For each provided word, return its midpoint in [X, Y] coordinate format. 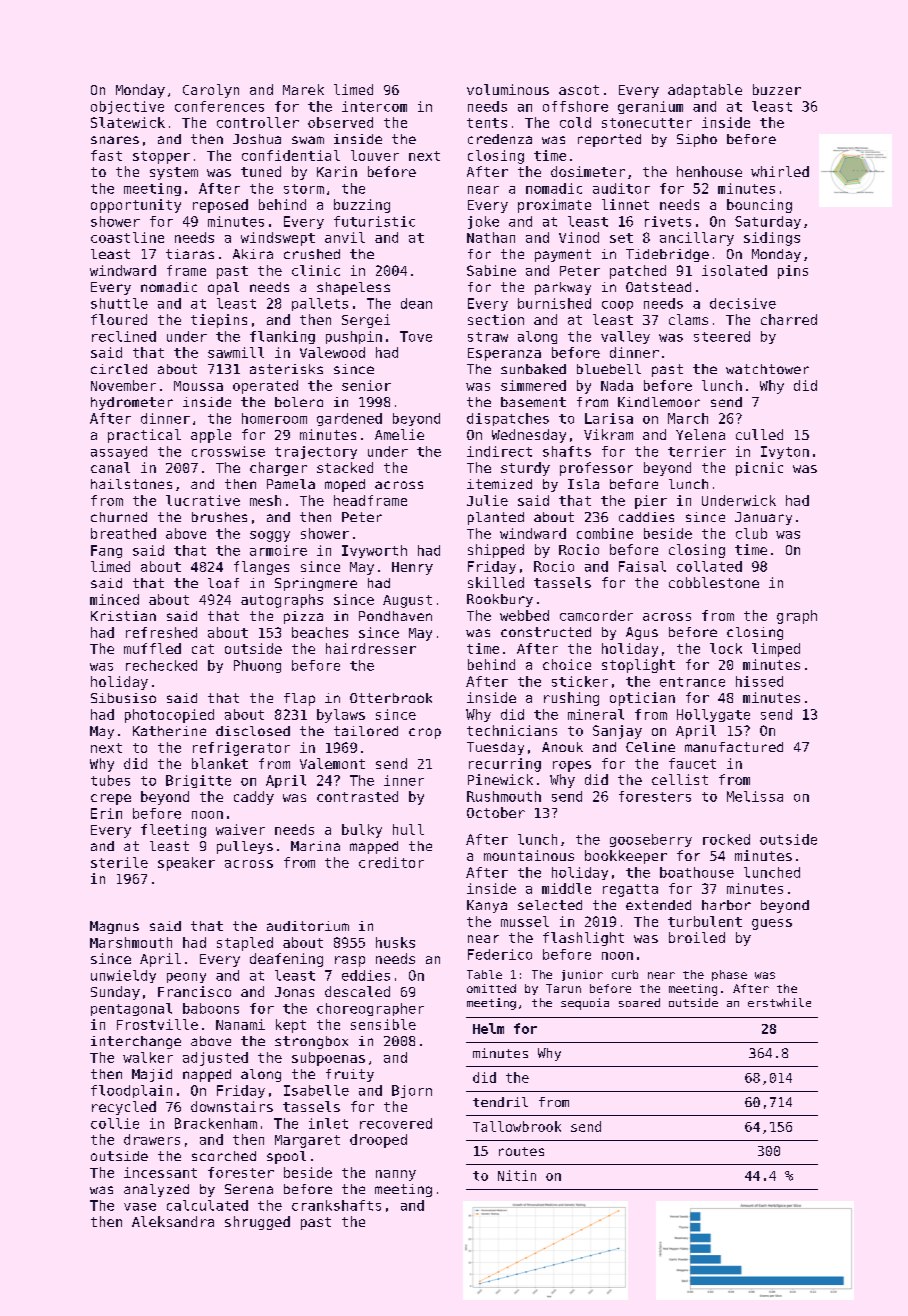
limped [776, 650]
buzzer [777, 89]
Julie [487, 500]
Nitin [517, 1175]
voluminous [508, 89]
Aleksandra [173, 1221]
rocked [726, 839]
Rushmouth [504, 796]
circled [119, 369]
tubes [110, 780]
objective [127, 107]
